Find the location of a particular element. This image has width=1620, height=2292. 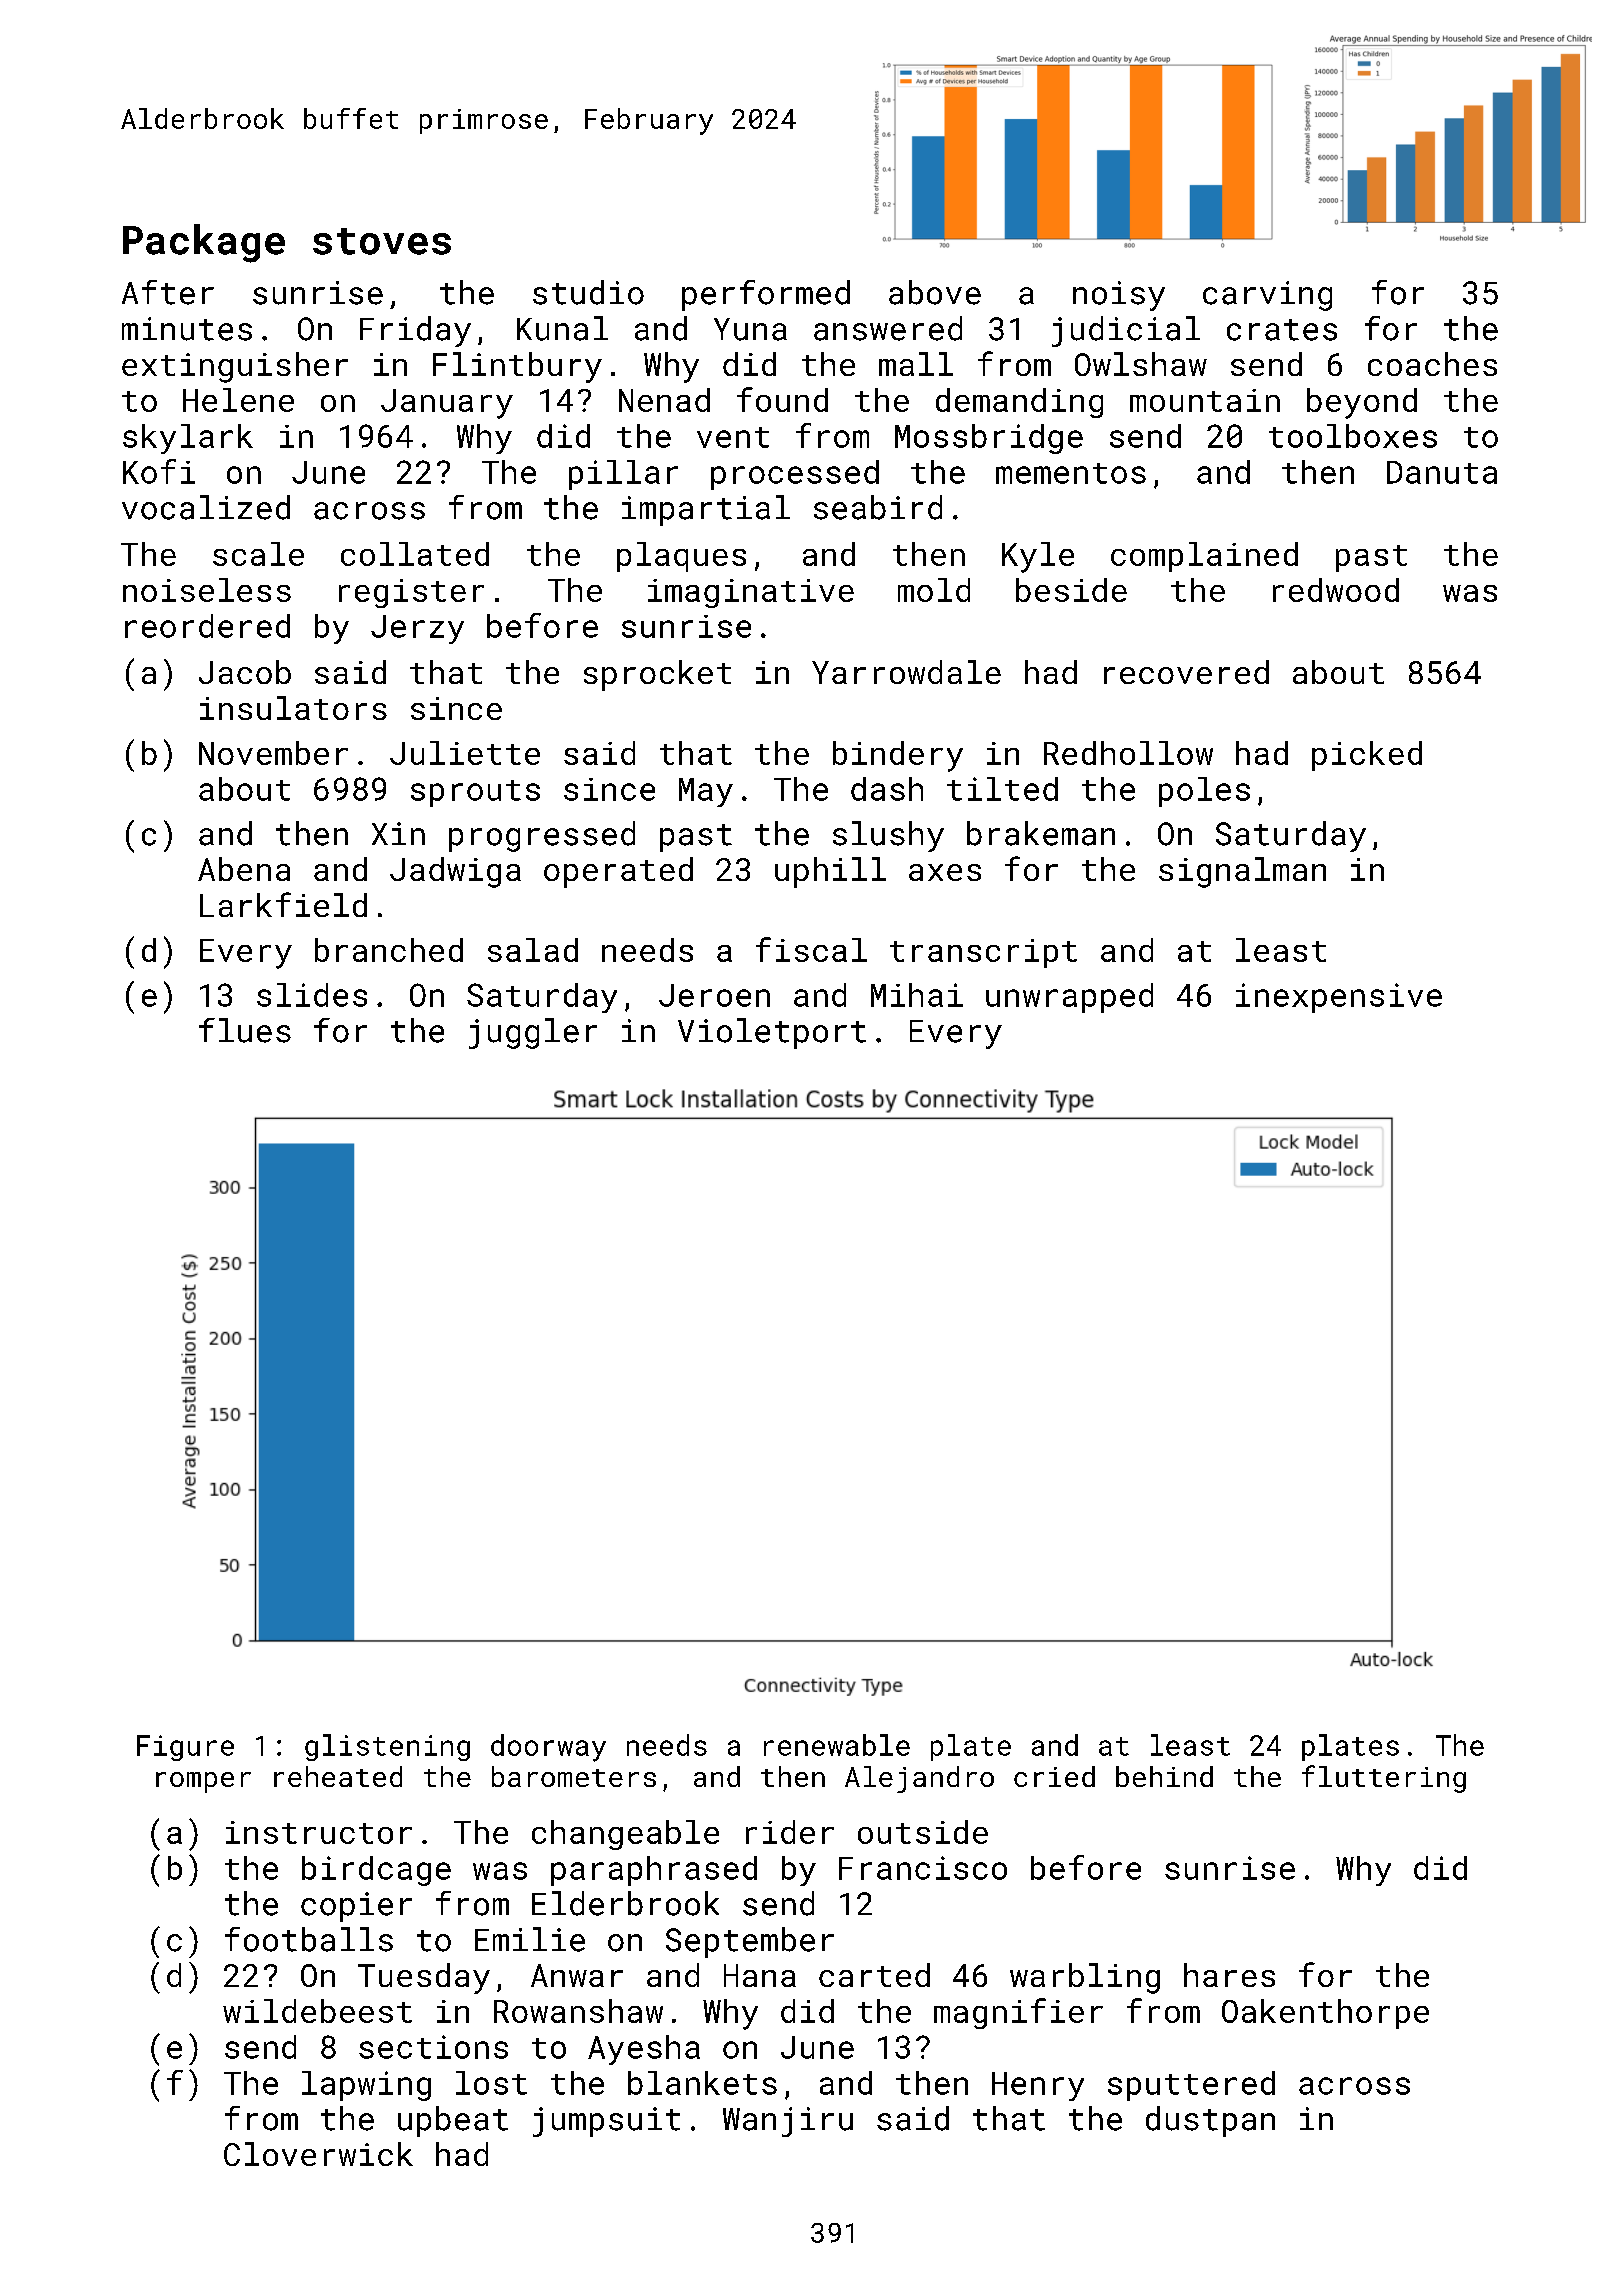

redwood is located at coordinates (1336, 590).
